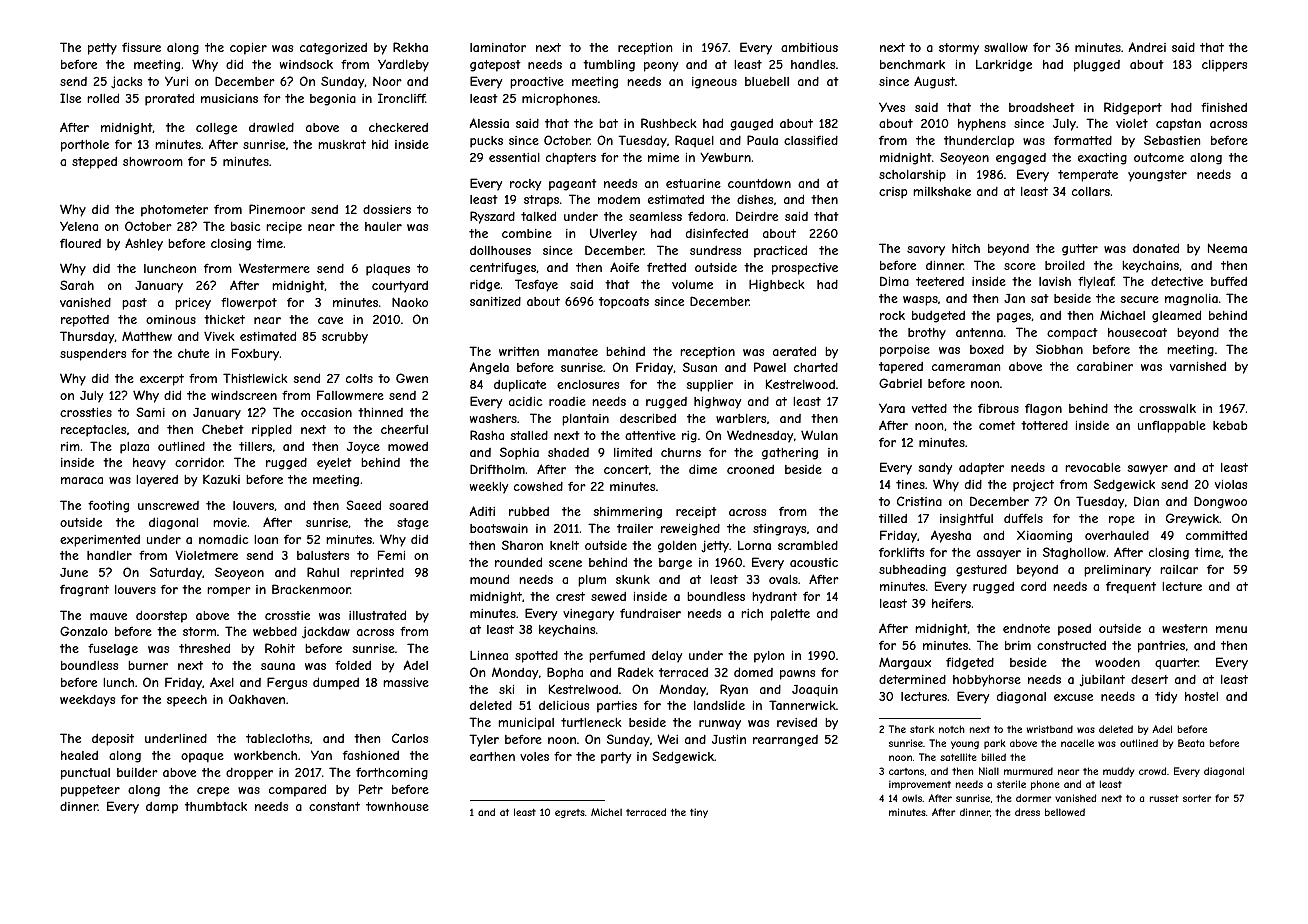 The image size is (1308, 924). What do you see at coordinates (1071, 645) in the screenshot?
I see `constructed` at bounding box center [1071, 645].
